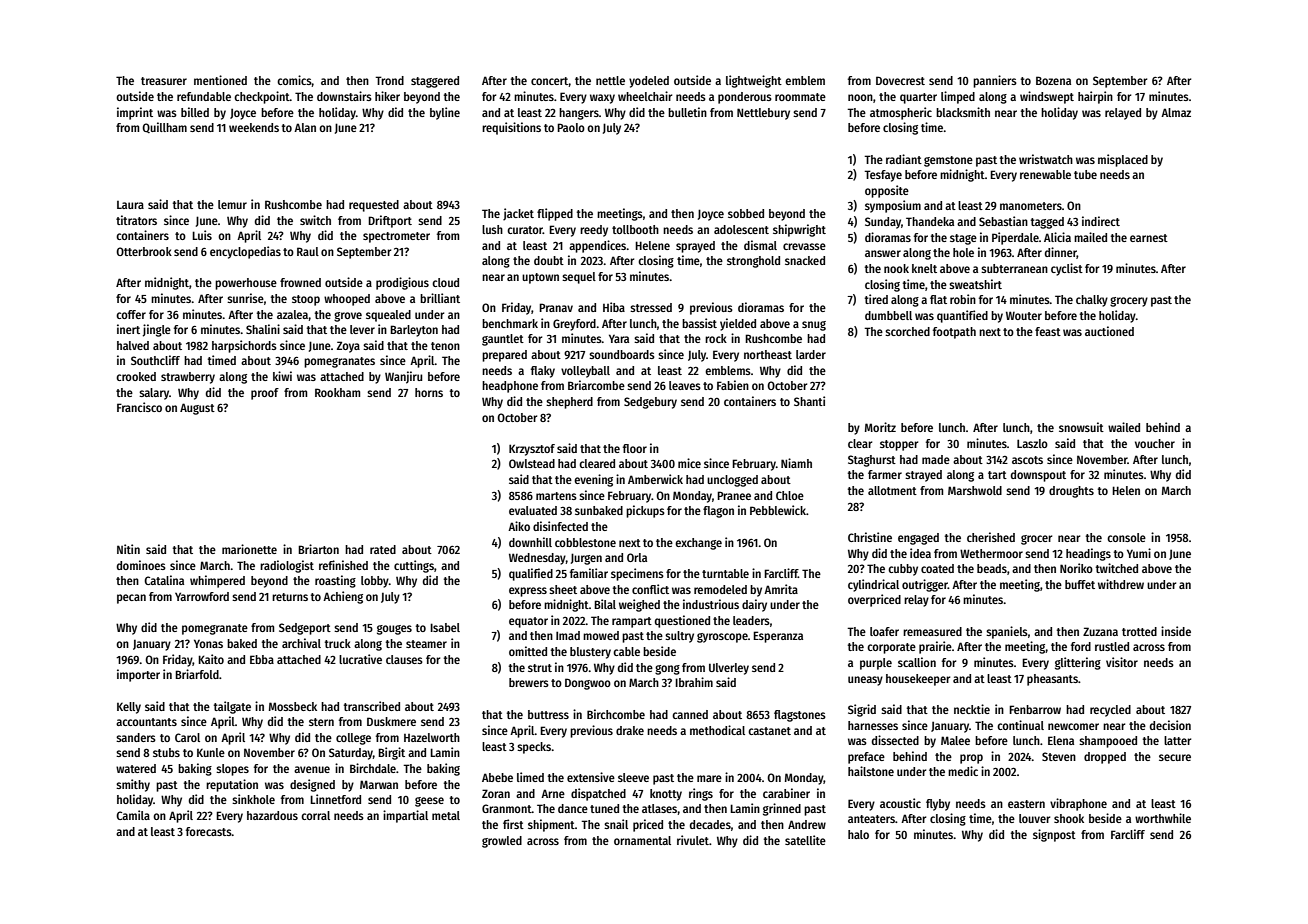 The height and width of the screenshot is (924, 1308). Describe the element at coordinates (262, 659) in the screenshot. I see `Ebba` at that location.
